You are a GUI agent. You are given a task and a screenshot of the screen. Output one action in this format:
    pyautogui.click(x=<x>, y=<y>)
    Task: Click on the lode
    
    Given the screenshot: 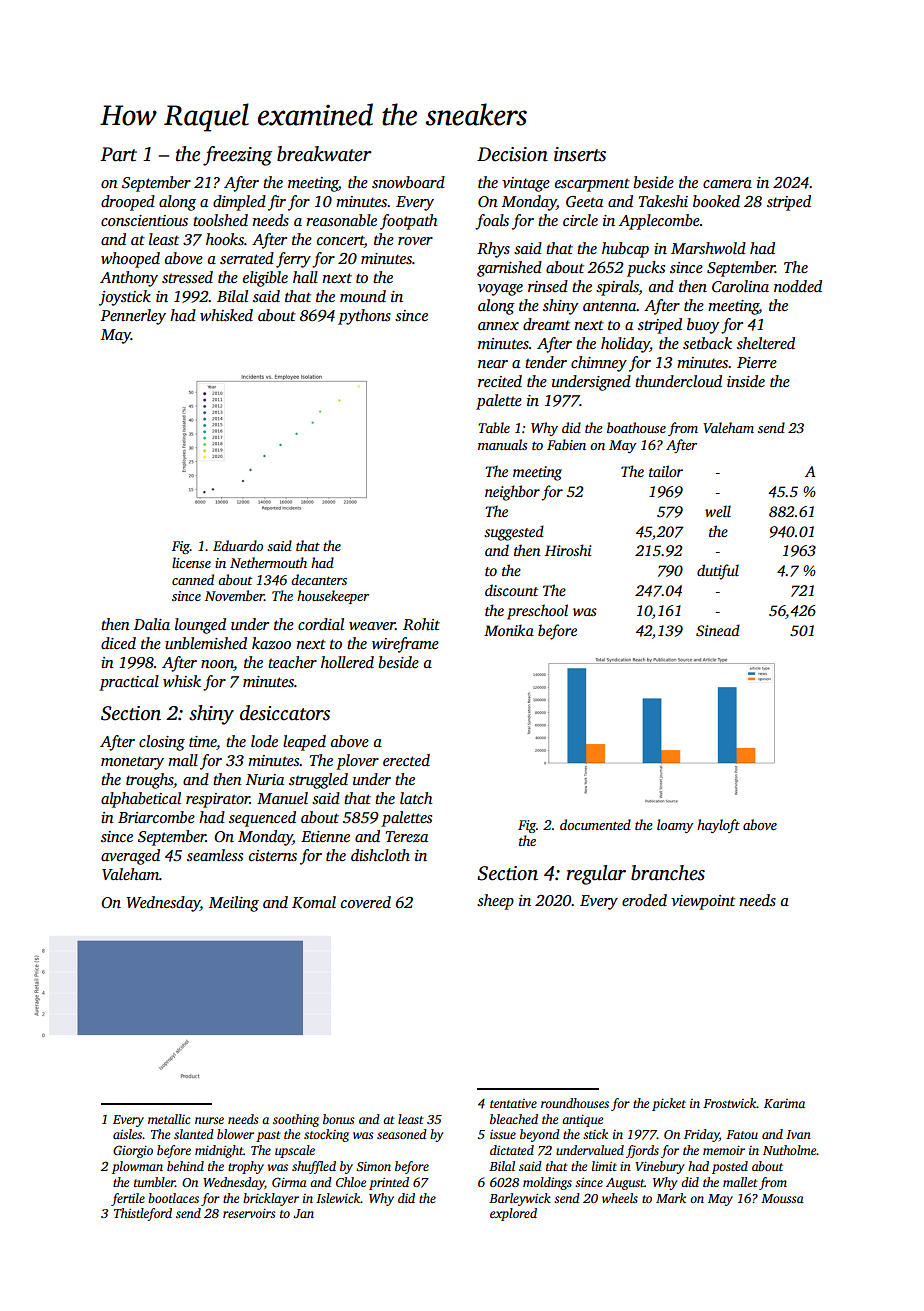 What is the action you would take?
    pyautogui.click(x=264, y=741)
